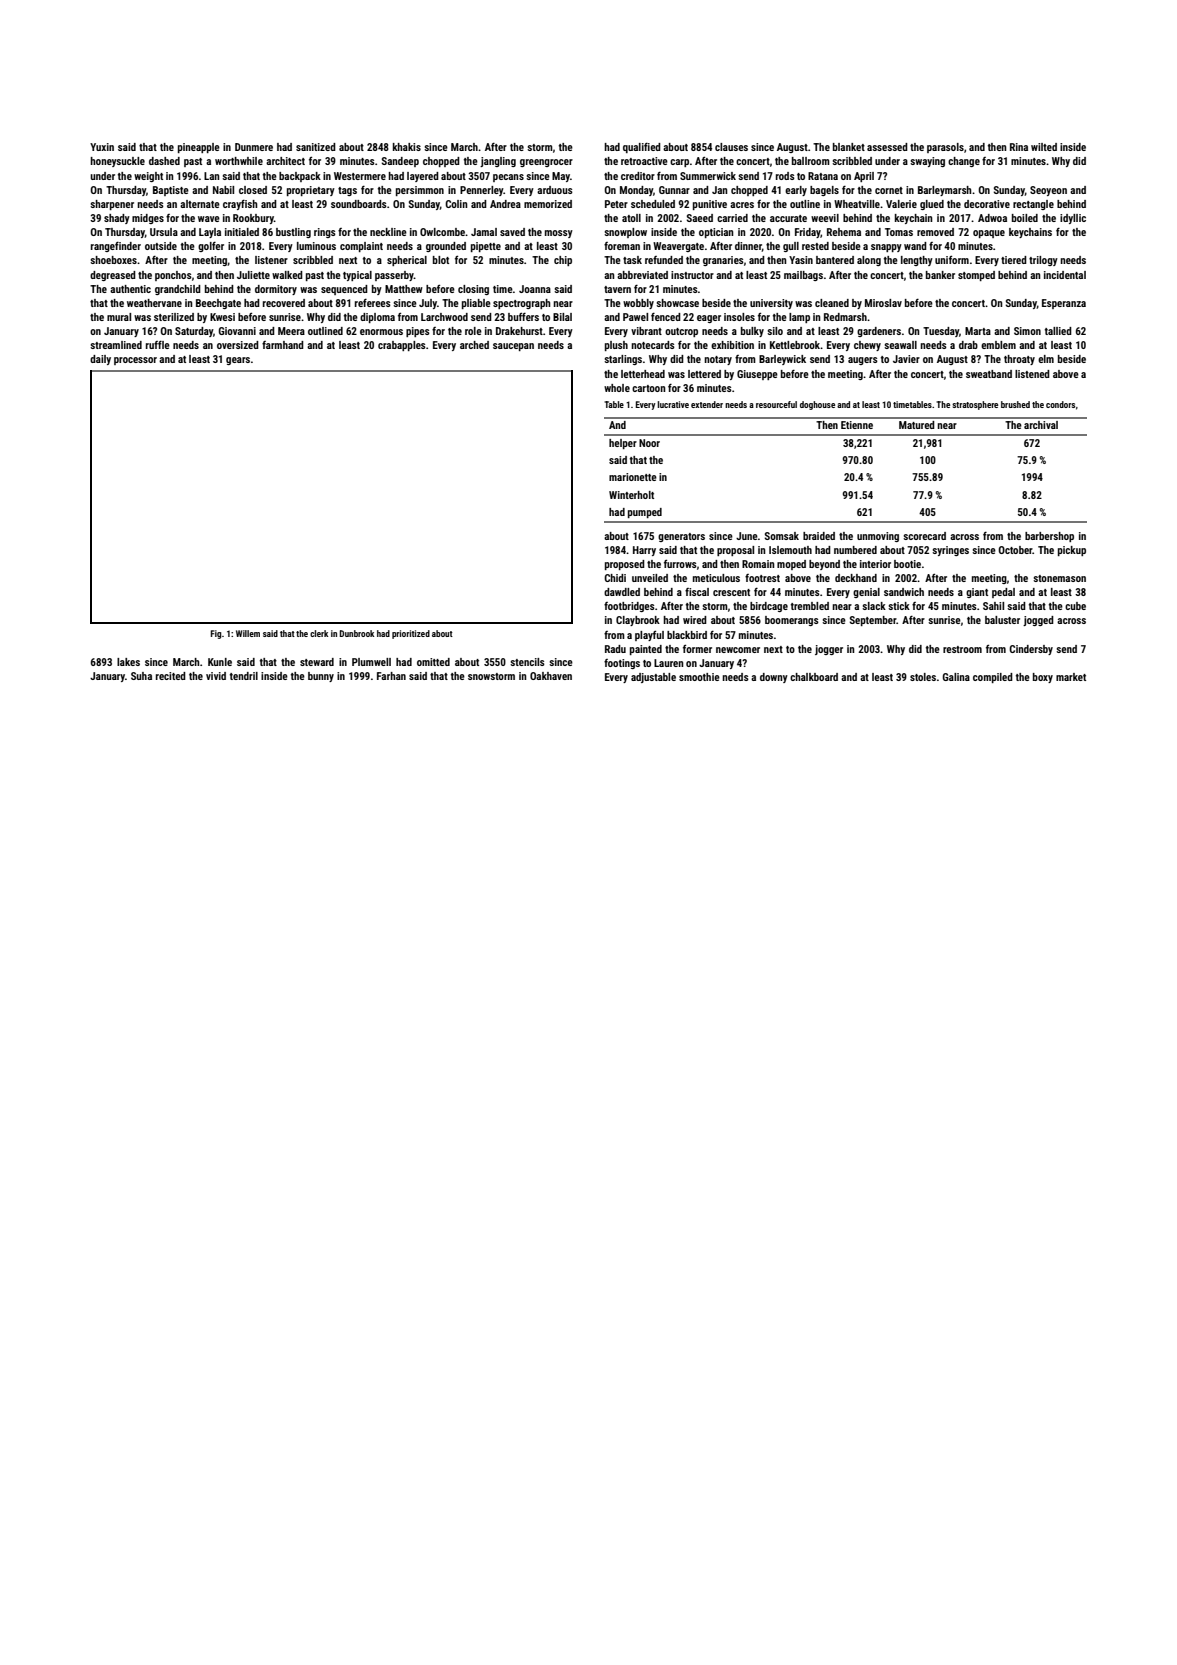 The image size is (1177, 1665). What do you see at coordinates (173, 276) in the screenshot?
I see `ponchos` at bounding box center [173, 276].
